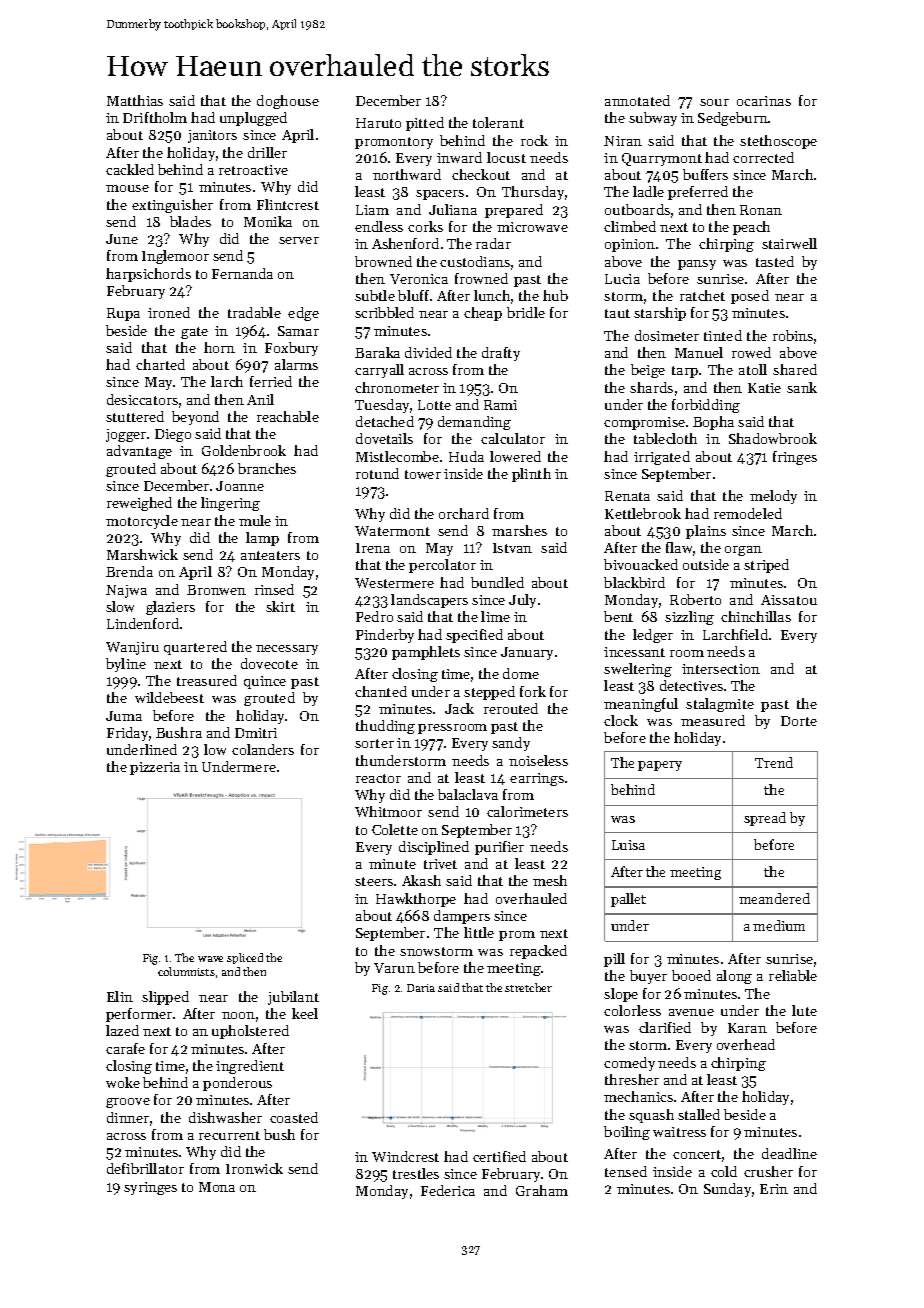 Image resolution: width=924 pixels, height=1308 pixels. I want to click on bluff, so click(413, 295).
